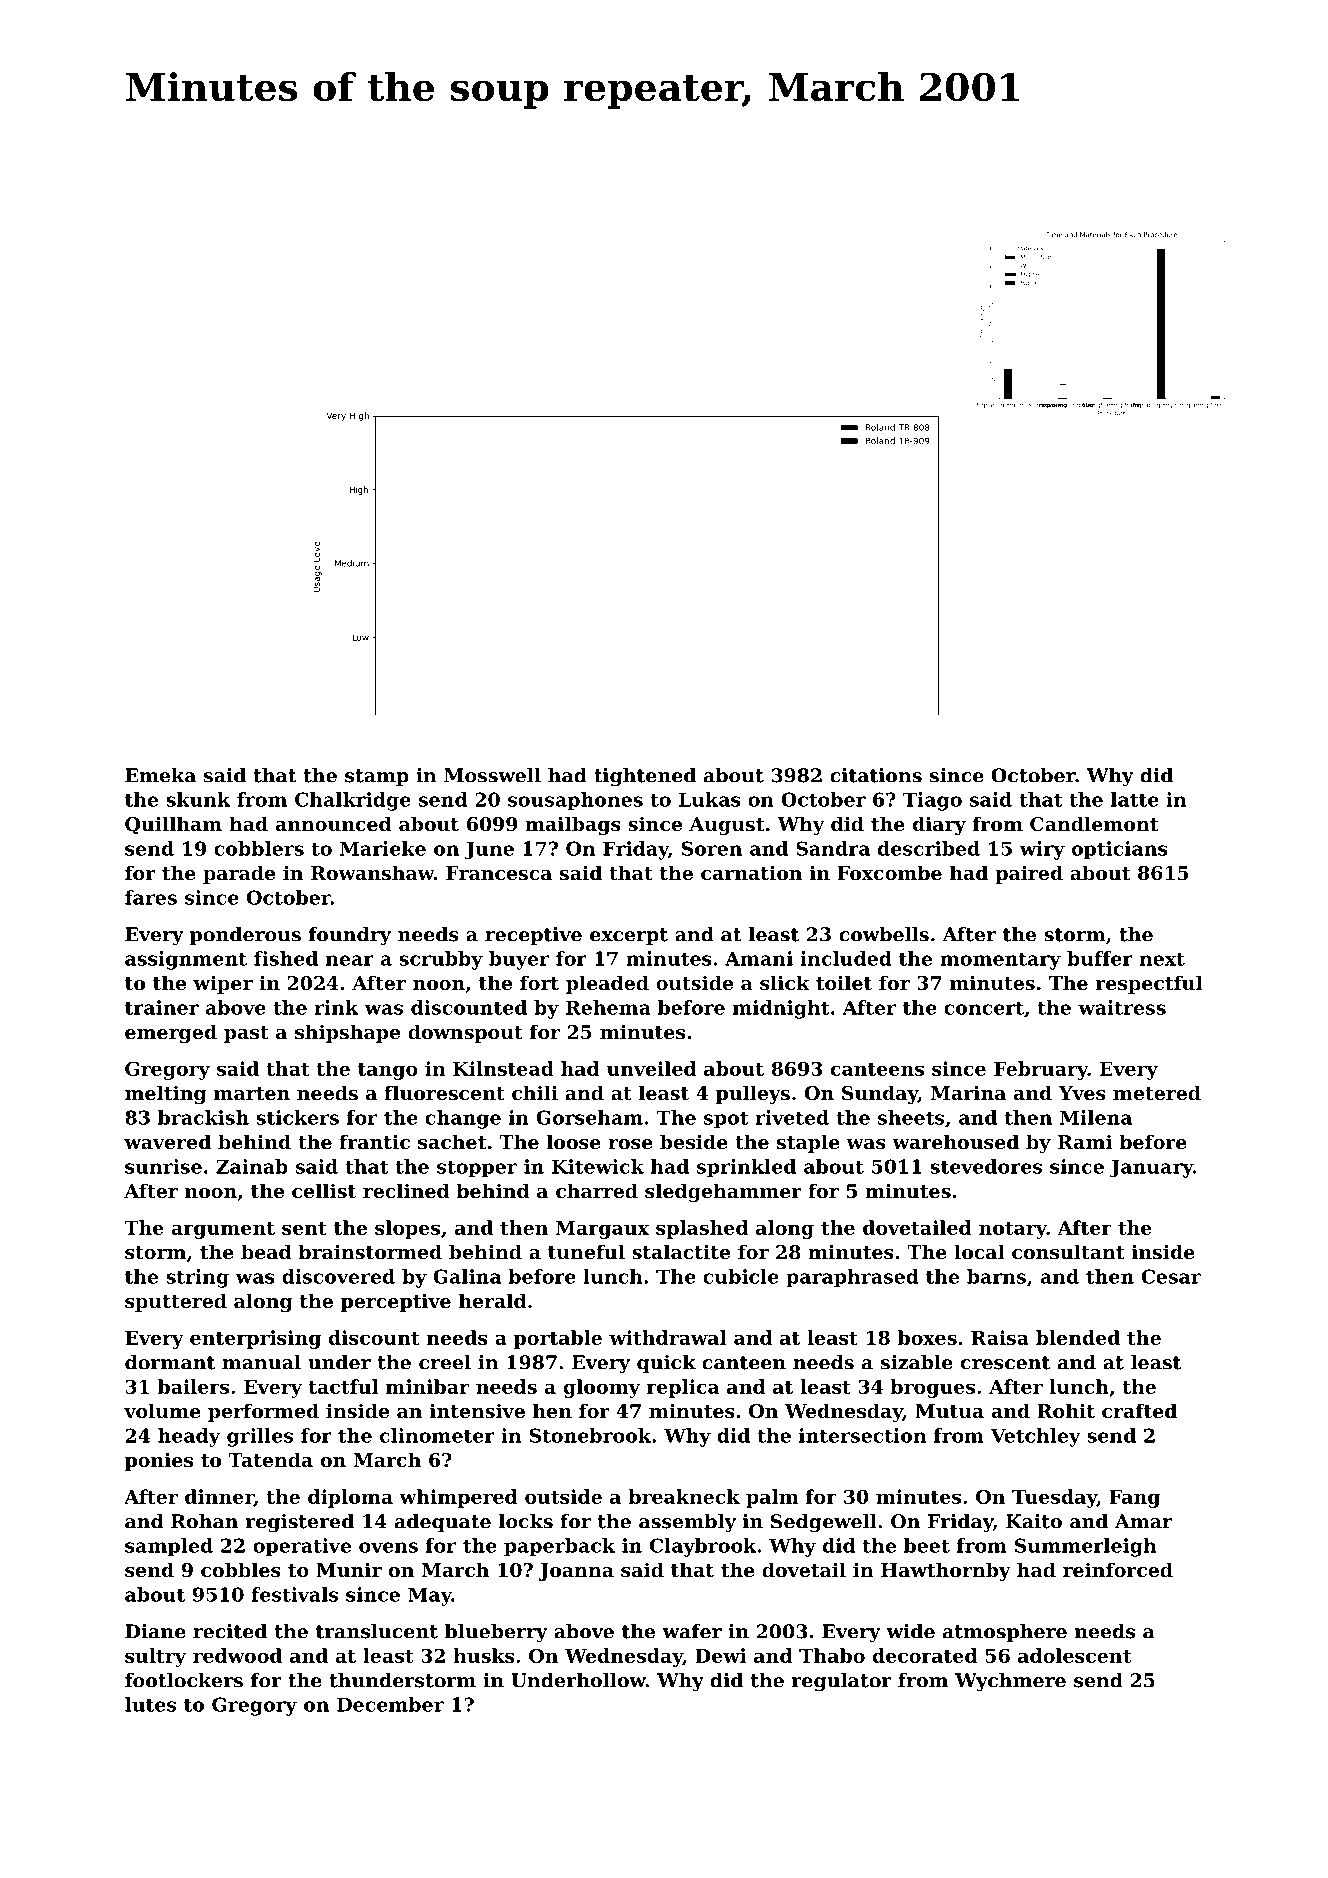  Describe the element at coordinates (602, 1388) in the document. I see `gloomy` at that location.
